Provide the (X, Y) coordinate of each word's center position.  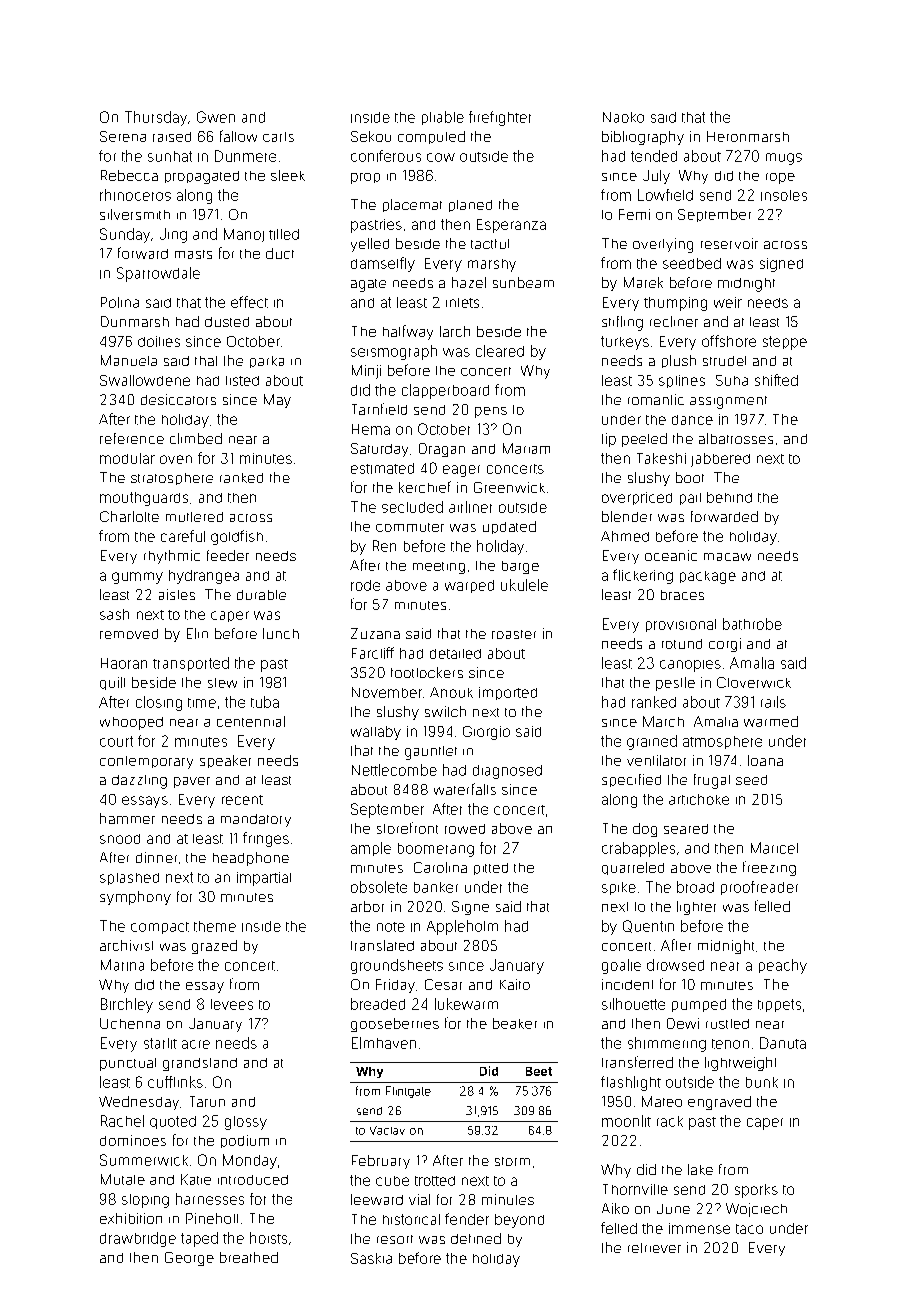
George (189, 1259)
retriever (654, 1248)
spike (619, 888)
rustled (727, 1024)
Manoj (244, 235)
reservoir (729, 243)
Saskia (371, 1258)
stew (222, 683)
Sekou (371, 136)
